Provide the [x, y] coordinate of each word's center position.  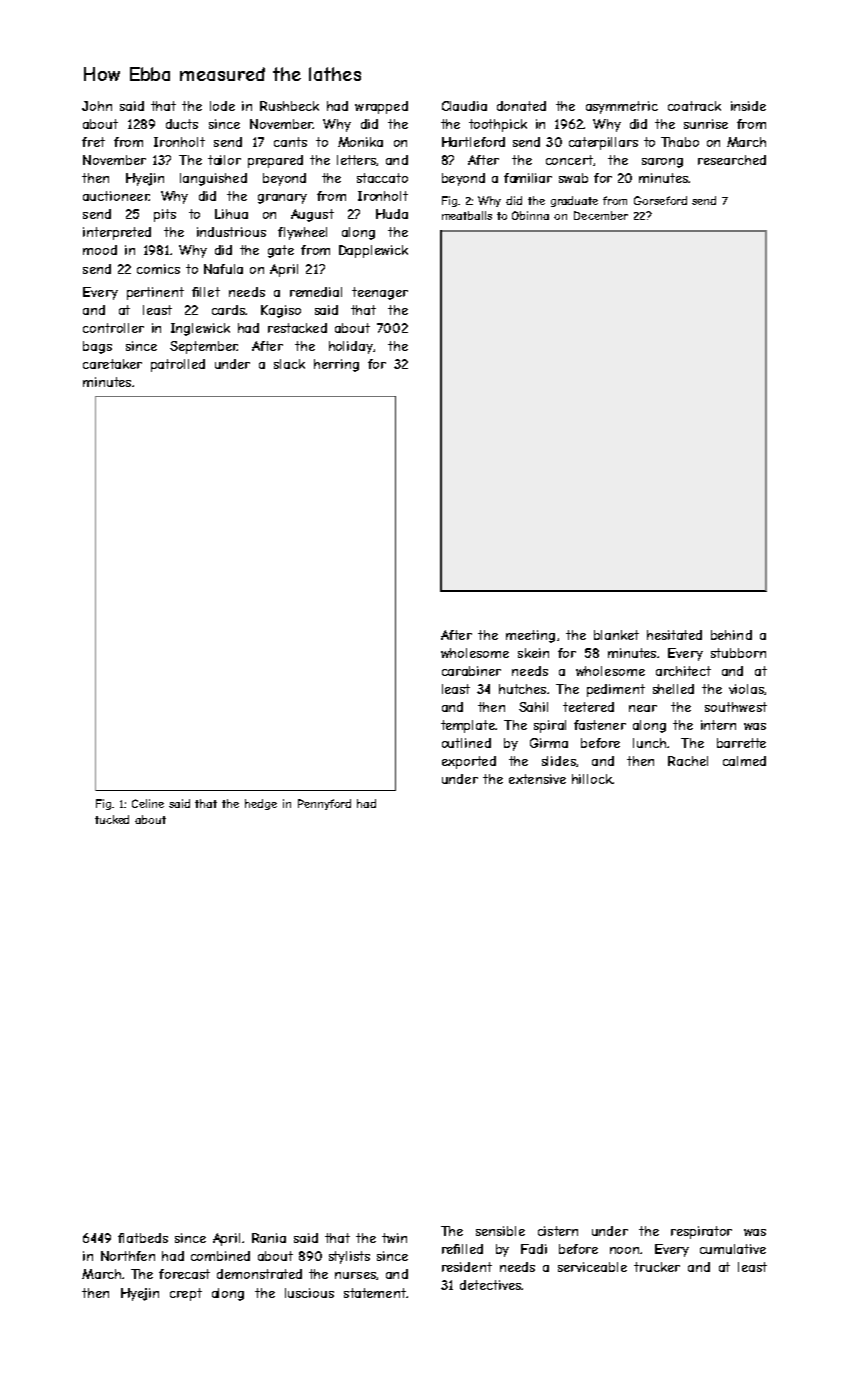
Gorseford [660, 200]
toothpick [498, 125]
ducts [182, 124]
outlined [466, 743]
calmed [744, 761]
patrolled [178, 365]
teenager [380, 293]
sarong [662, 163]
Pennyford [324, 804]
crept [186, 1294]
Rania [269, 1238]
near [643, 708]
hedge [261, 804]
